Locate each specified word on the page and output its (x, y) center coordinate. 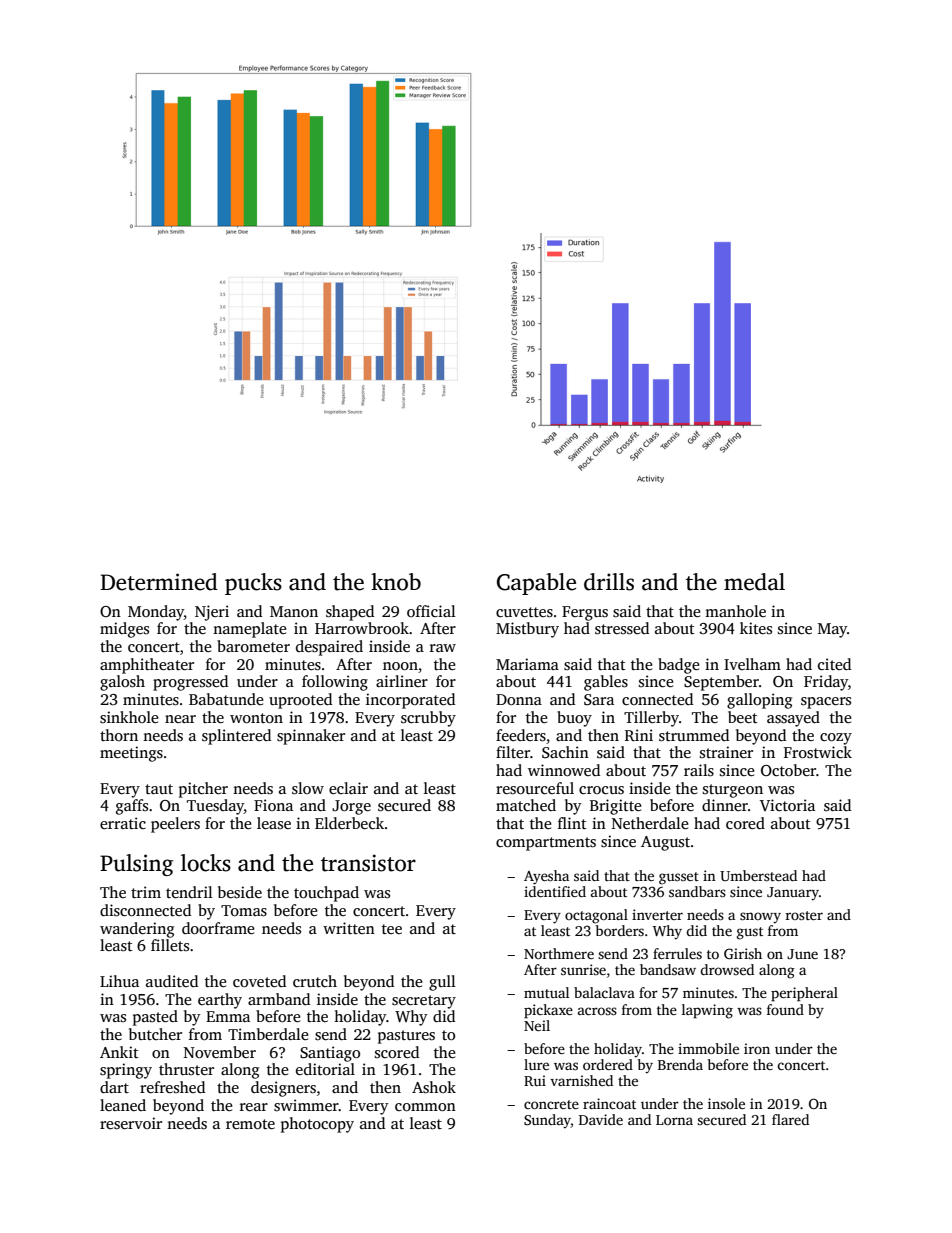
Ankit (119, 1052)
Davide (601, 1119)
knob (396, 582)
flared (790, 1119)
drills (609, 582)
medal (754, 582)
